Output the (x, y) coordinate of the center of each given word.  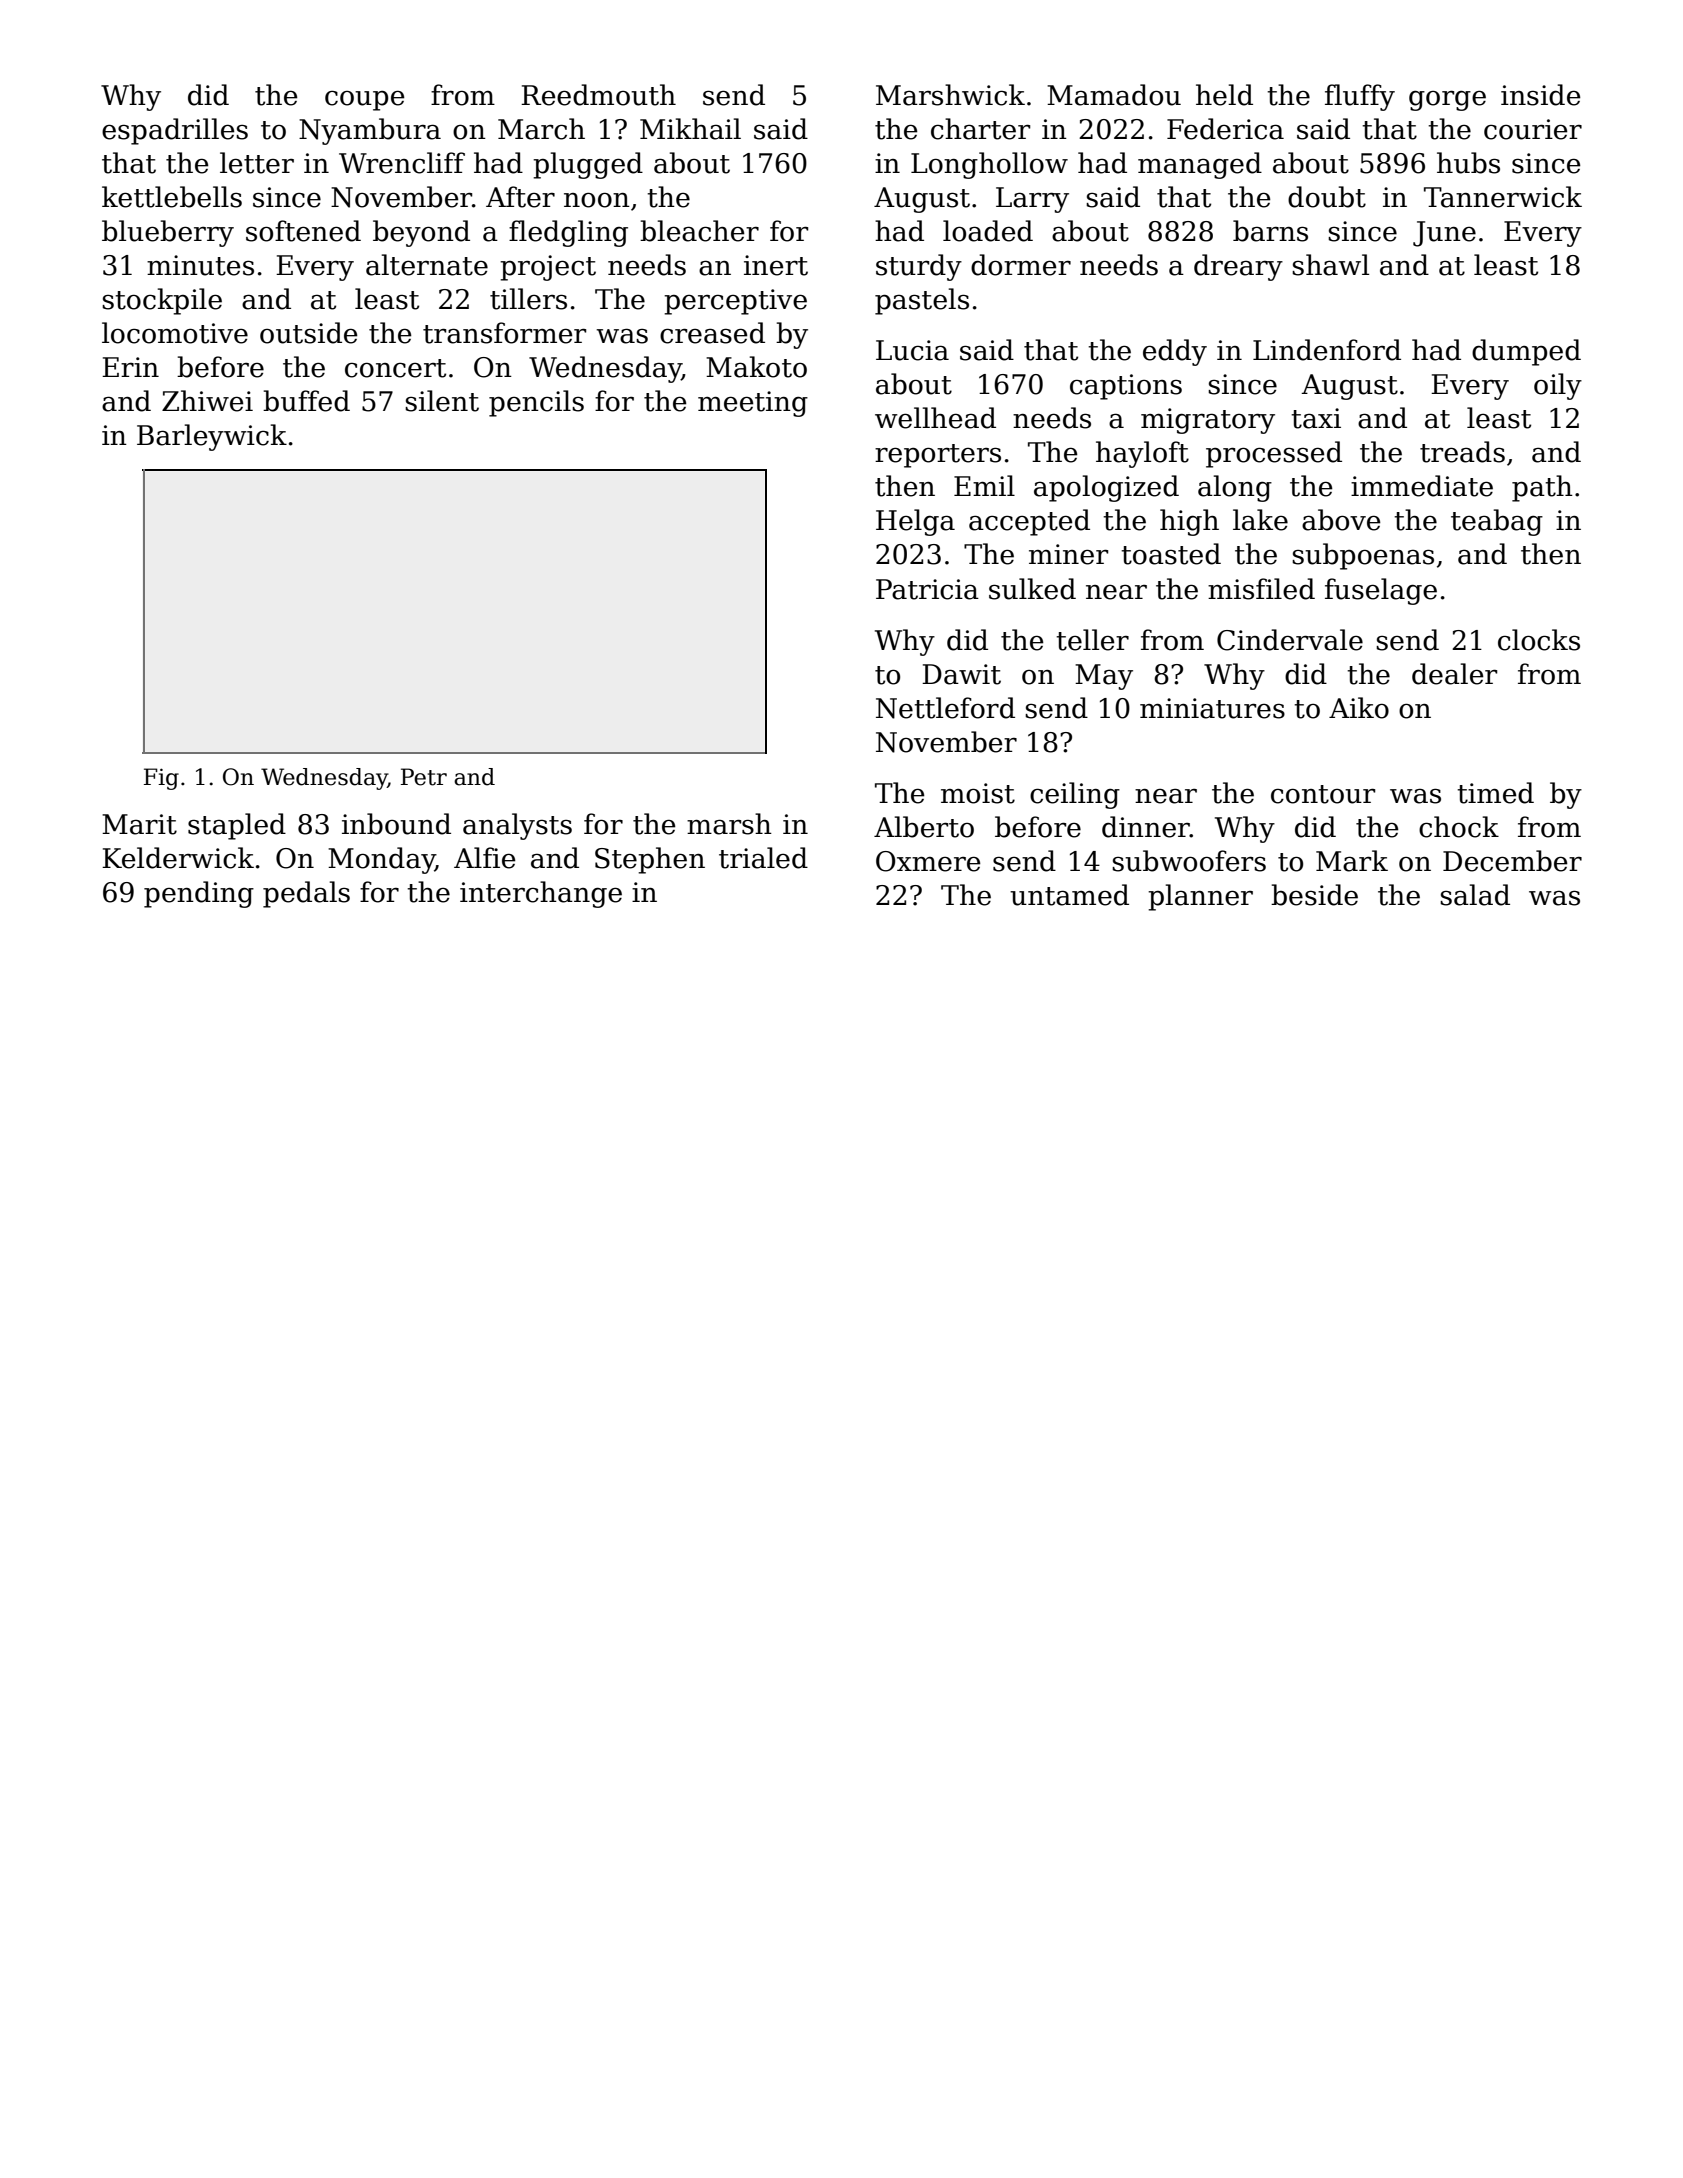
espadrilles (175, 131)
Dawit (961, 674)
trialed (763, 858)
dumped (1526, 352)
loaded (988, 231)
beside (1314, 895)
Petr (424, 777)
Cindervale (1290, 640)
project (548, 268)
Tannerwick (1503, 197)
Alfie (485, 858)
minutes (200, 265)
